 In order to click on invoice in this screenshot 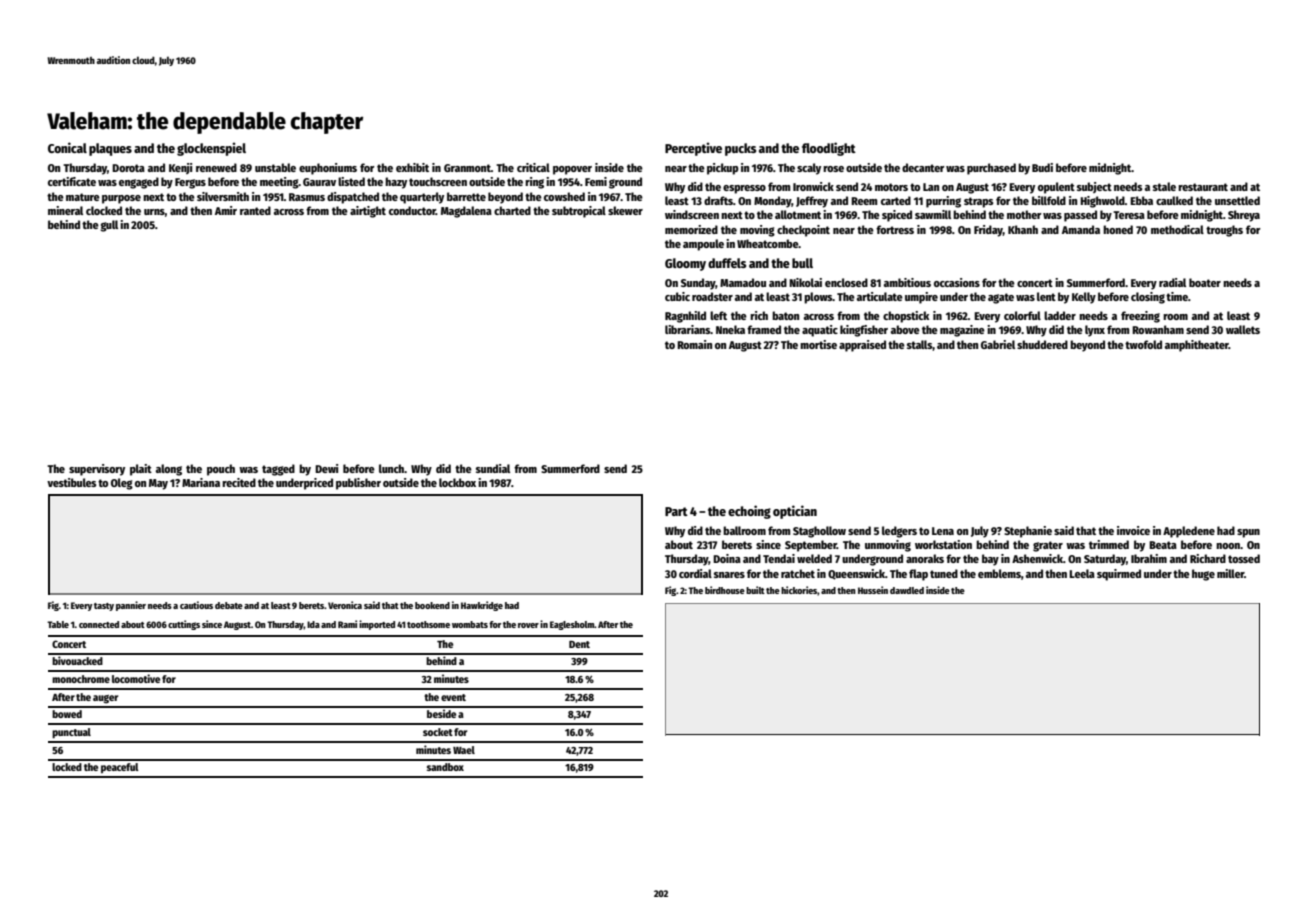, I will do `click(1133, 530)`.
